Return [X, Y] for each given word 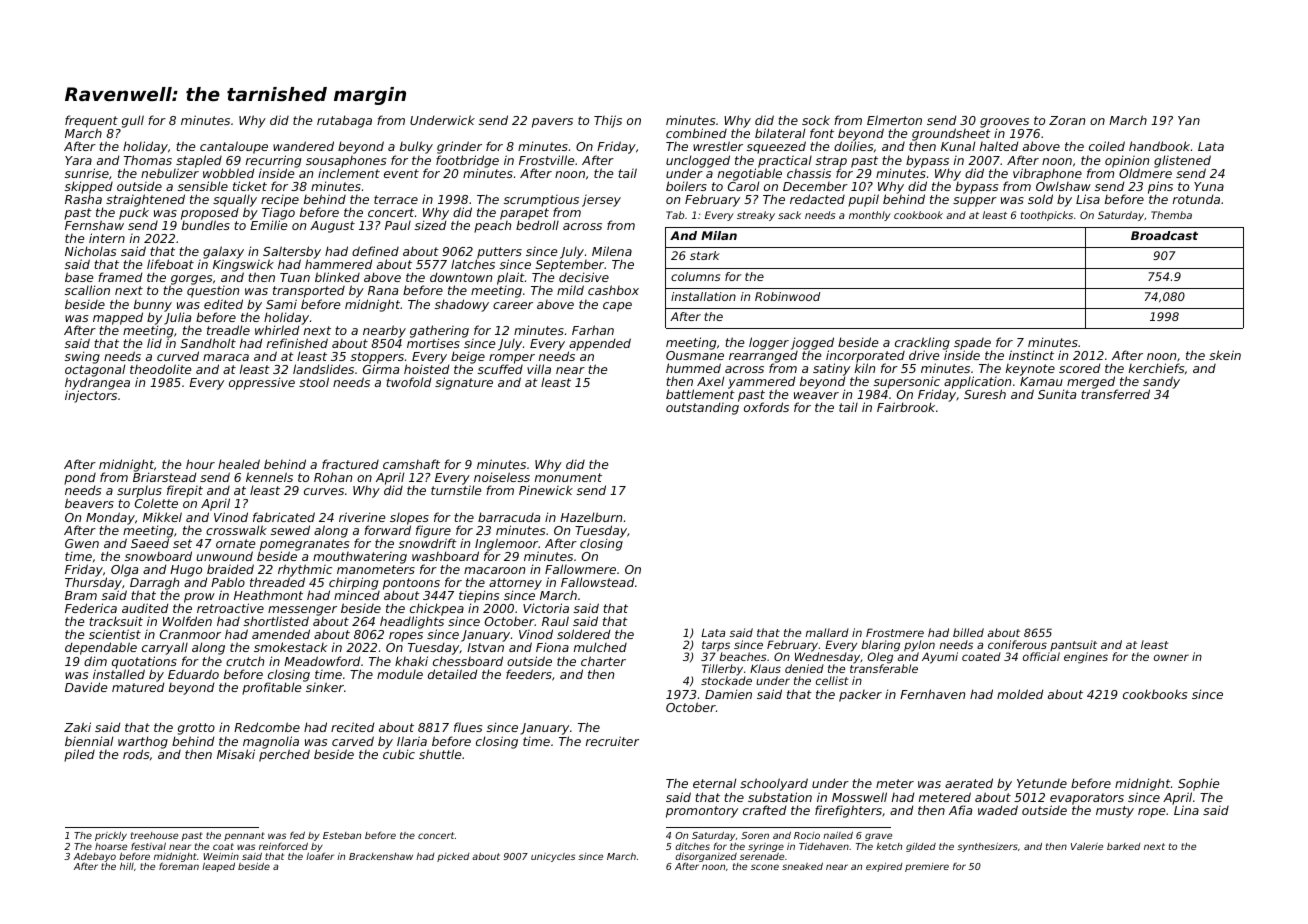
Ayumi [940, 658]
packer [860, 696]
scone [765, 867]
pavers [552, 123]
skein [1225, 355]
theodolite [161, 369]
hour [200, 464]
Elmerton [894, 120]
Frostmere [895, 632]
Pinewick [546, 490]
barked [1124, 846]
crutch [245, 661]
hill [127, 866]
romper [512, 359]
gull [133, 121]
